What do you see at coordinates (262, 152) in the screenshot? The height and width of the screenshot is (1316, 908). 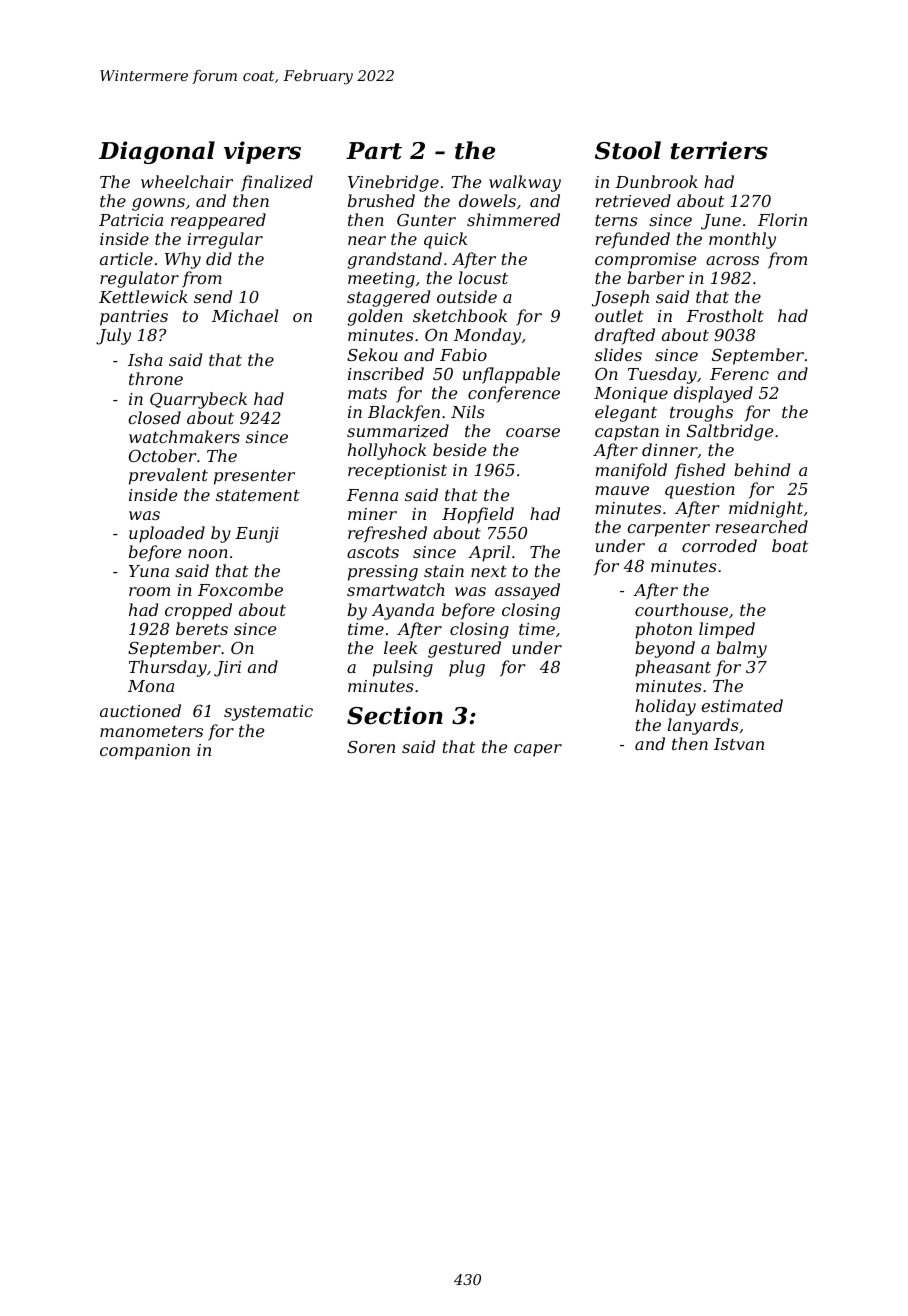 I see `vipers` at bounding box center [262, 152].
